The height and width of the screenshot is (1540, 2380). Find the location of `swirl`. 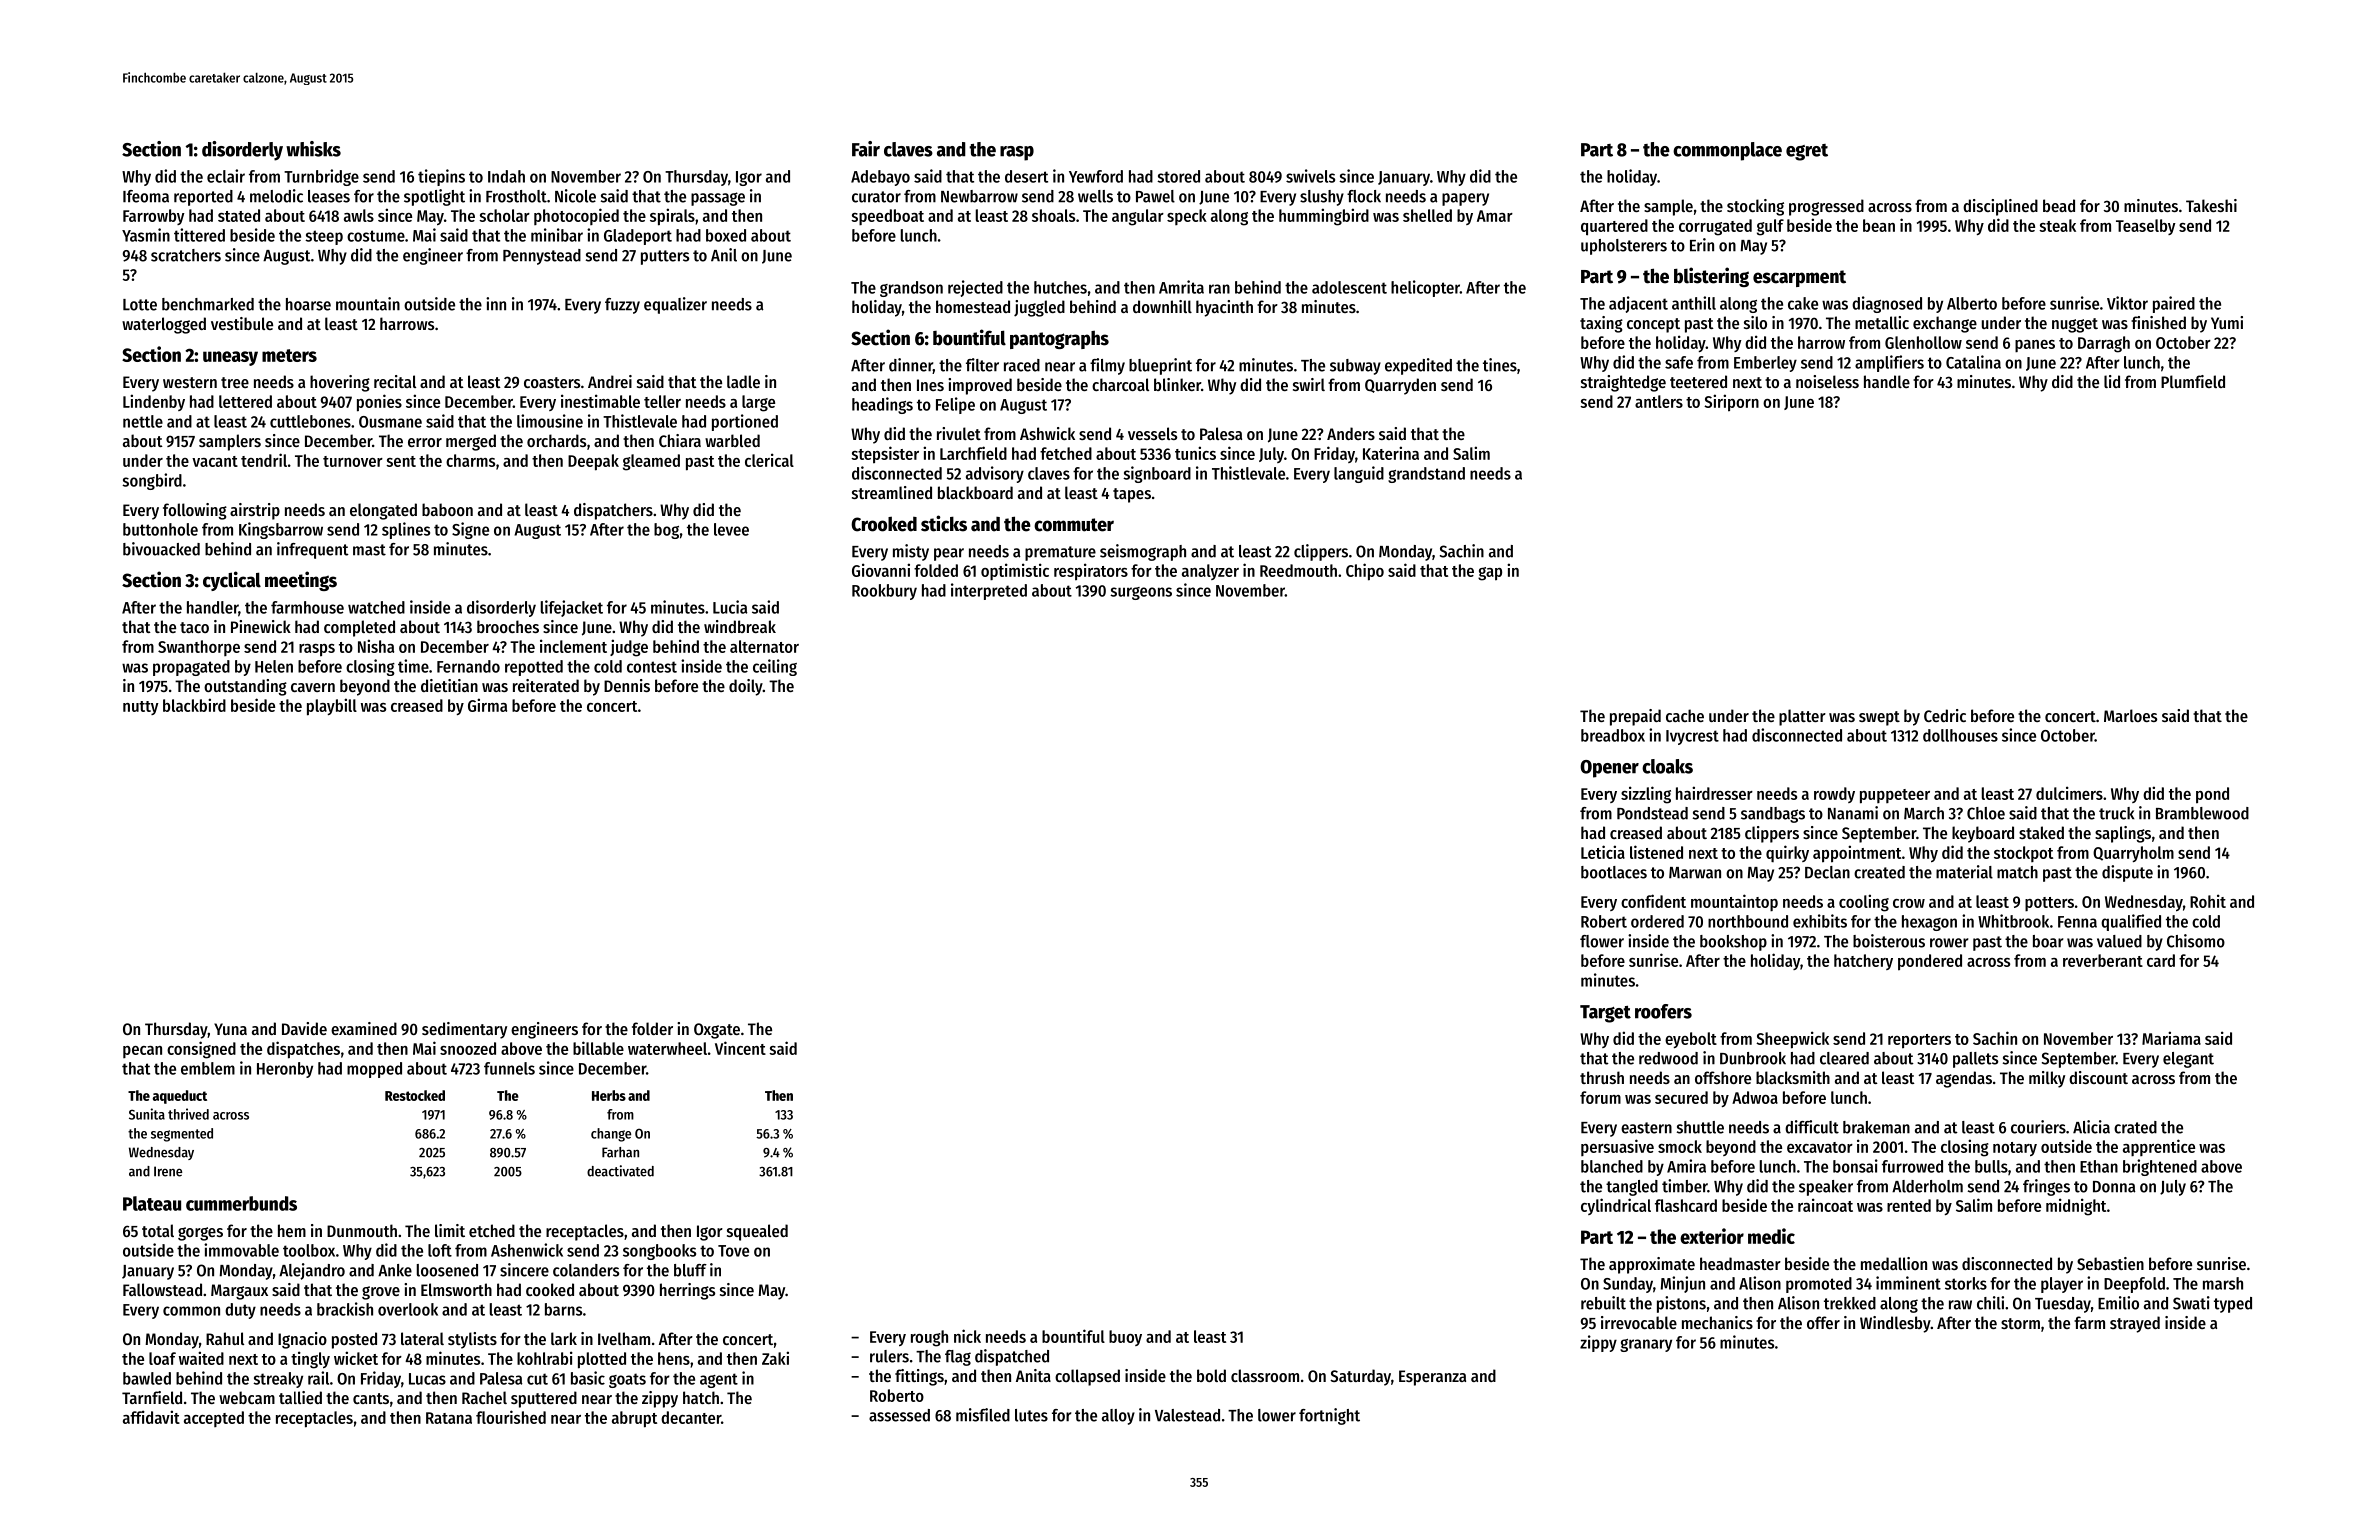

swirl is located at coordinates (1309, 384).
